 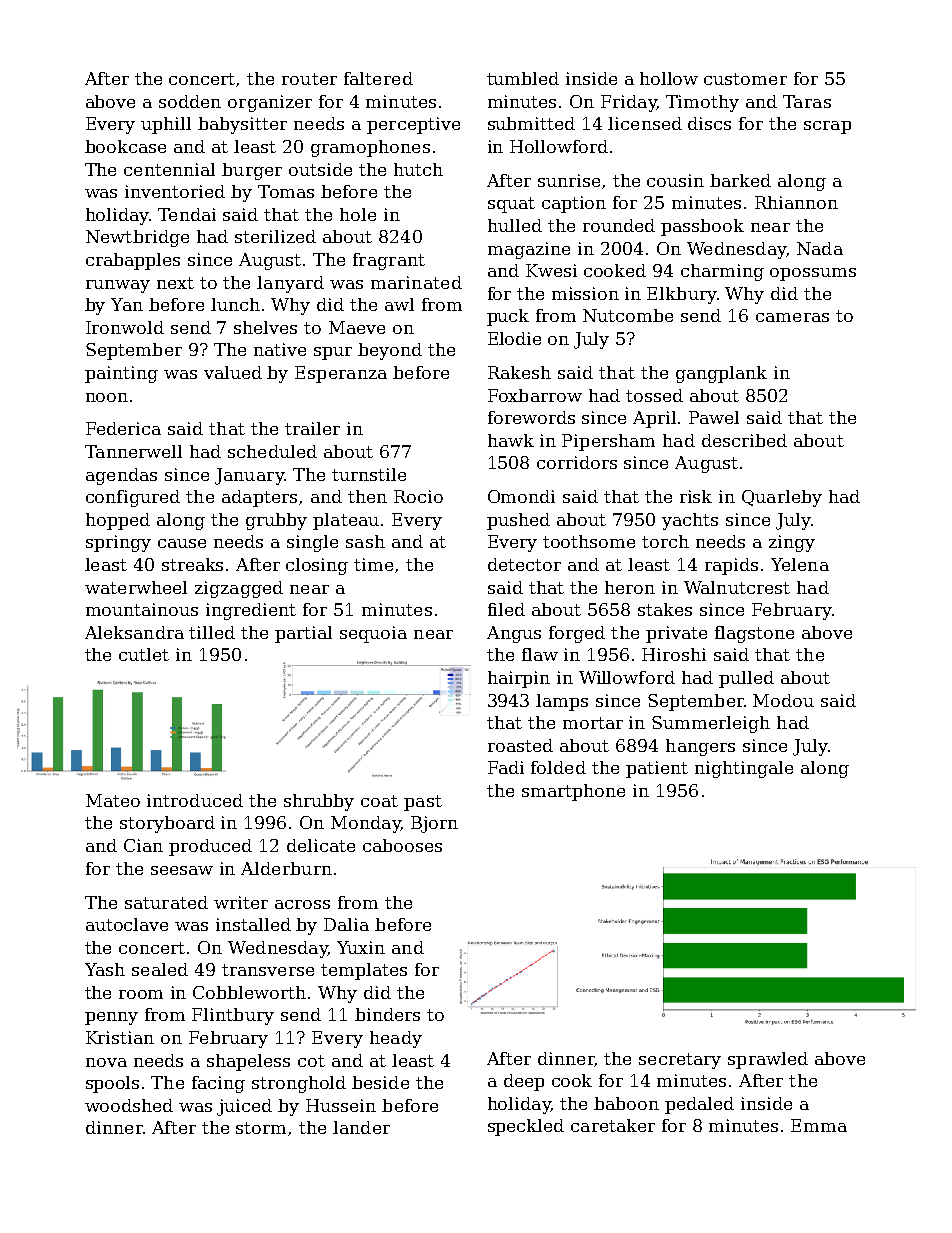 I want to click on sterilized, so click(x=275, y=236).
